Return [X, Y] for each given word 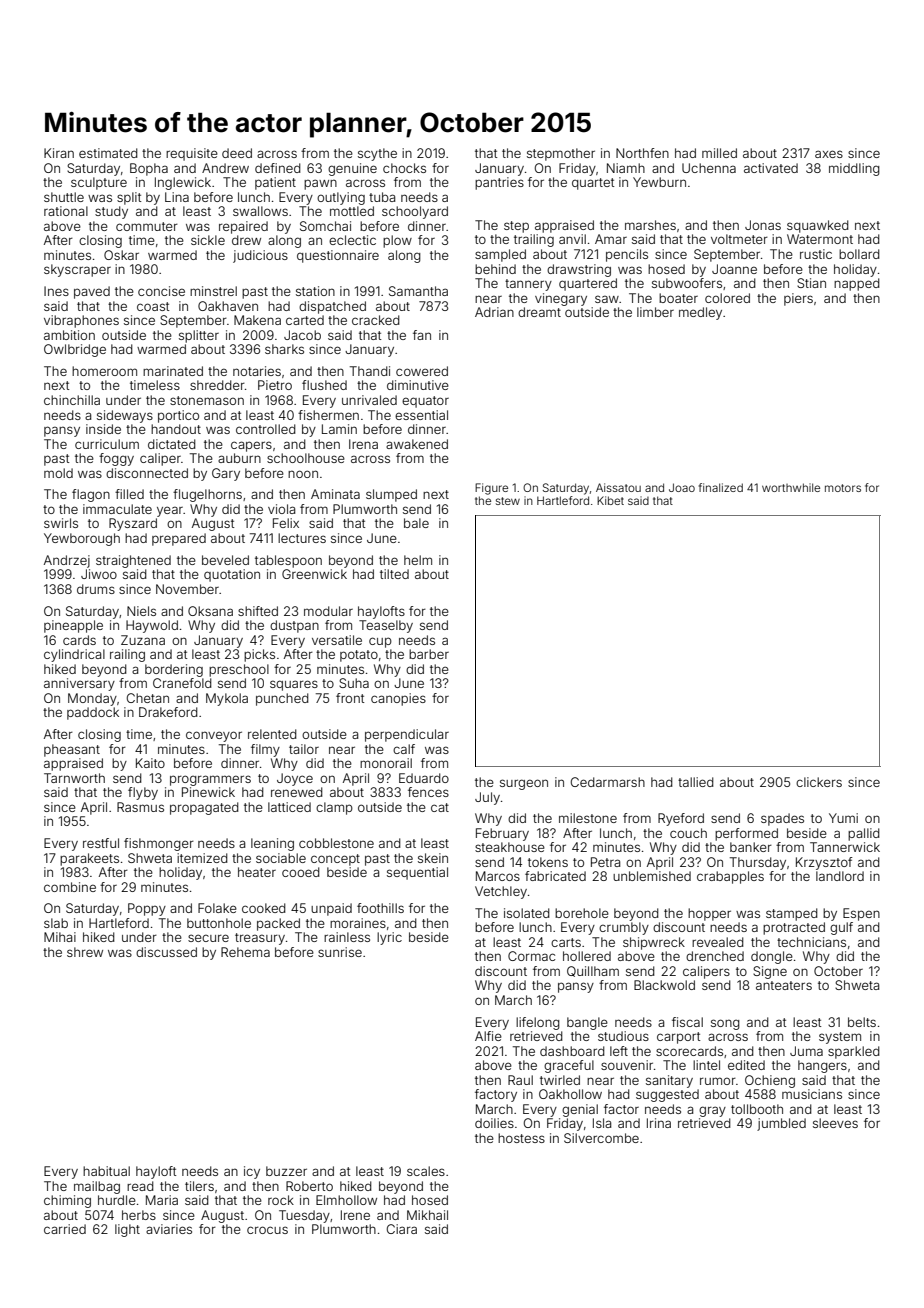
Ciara [402, 1229]
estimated [108, 153]
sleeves [835, 1123]
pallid [864, 834]
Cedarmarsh [608, 782]
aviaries [169, 1229]
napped [857, 284]
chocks [404, 168]
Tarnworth [74, 778]
